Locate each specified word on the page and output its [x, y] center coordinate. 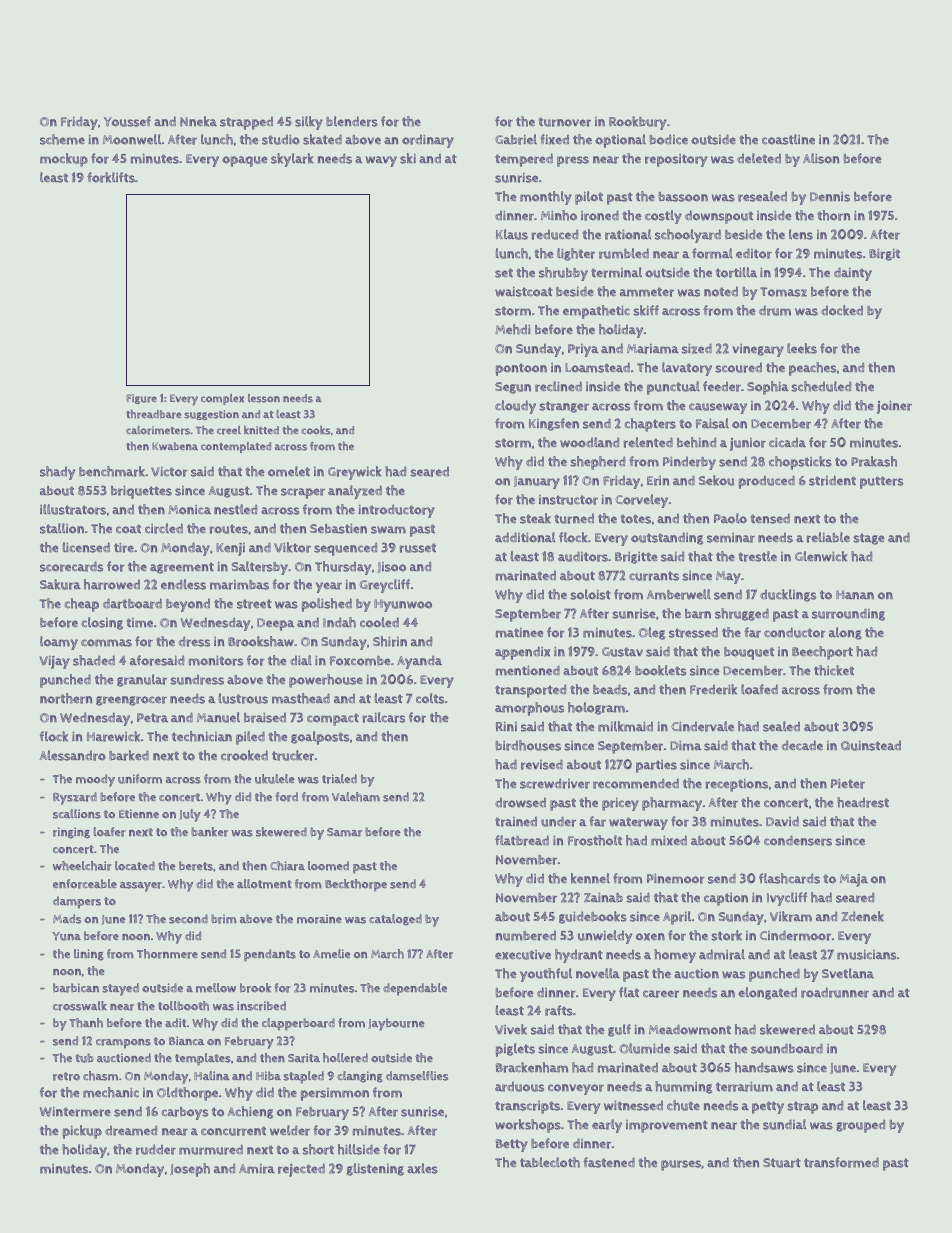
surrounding [848, 614]
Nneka [198, 121]
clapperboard [298, 1024]
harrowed [112, 584]
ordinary [428, 141]
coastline [788, 139]
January [537, 482]
